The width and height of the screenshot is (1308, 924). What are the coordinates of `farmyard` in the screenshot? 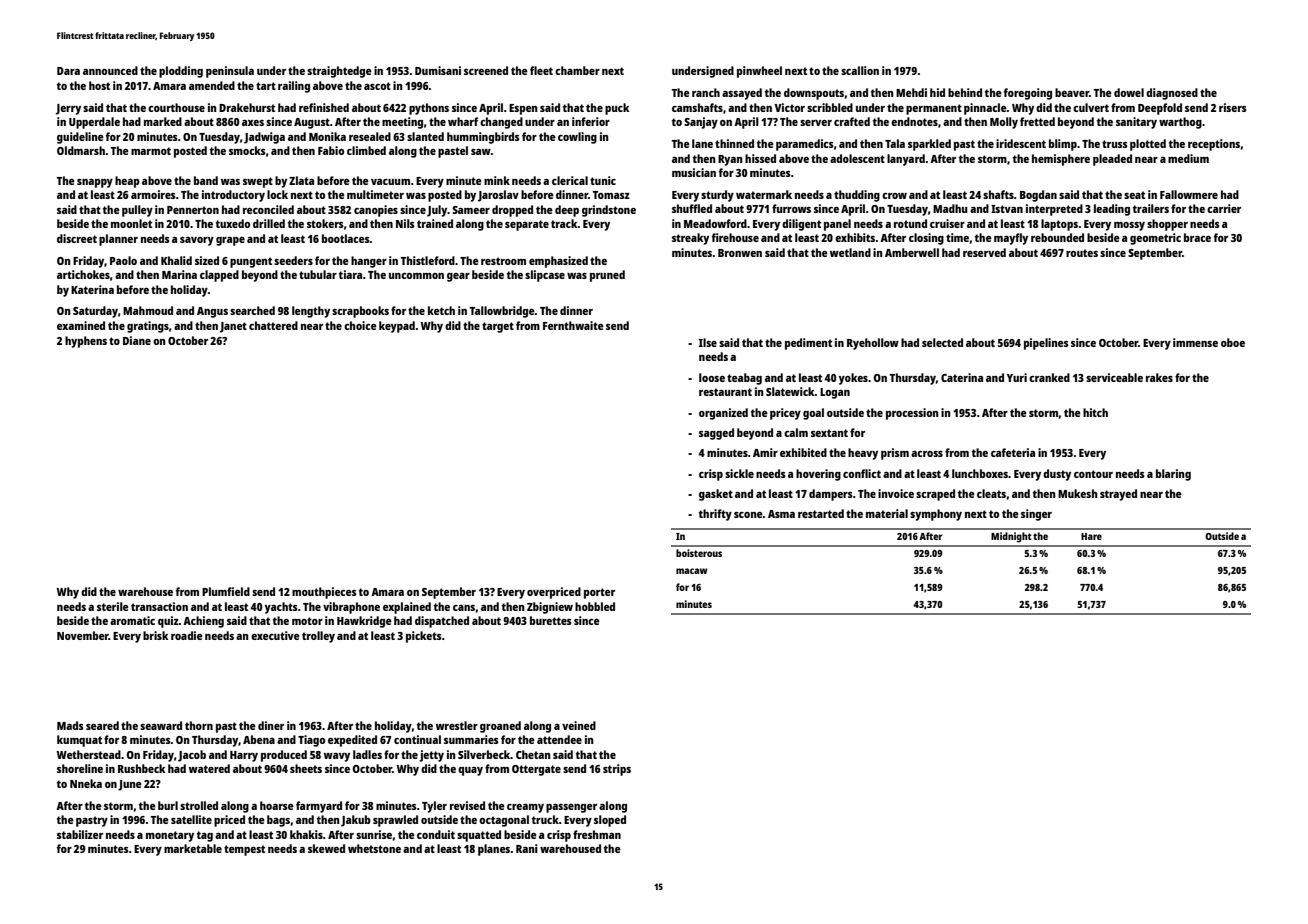 It's located at (319, 807).
